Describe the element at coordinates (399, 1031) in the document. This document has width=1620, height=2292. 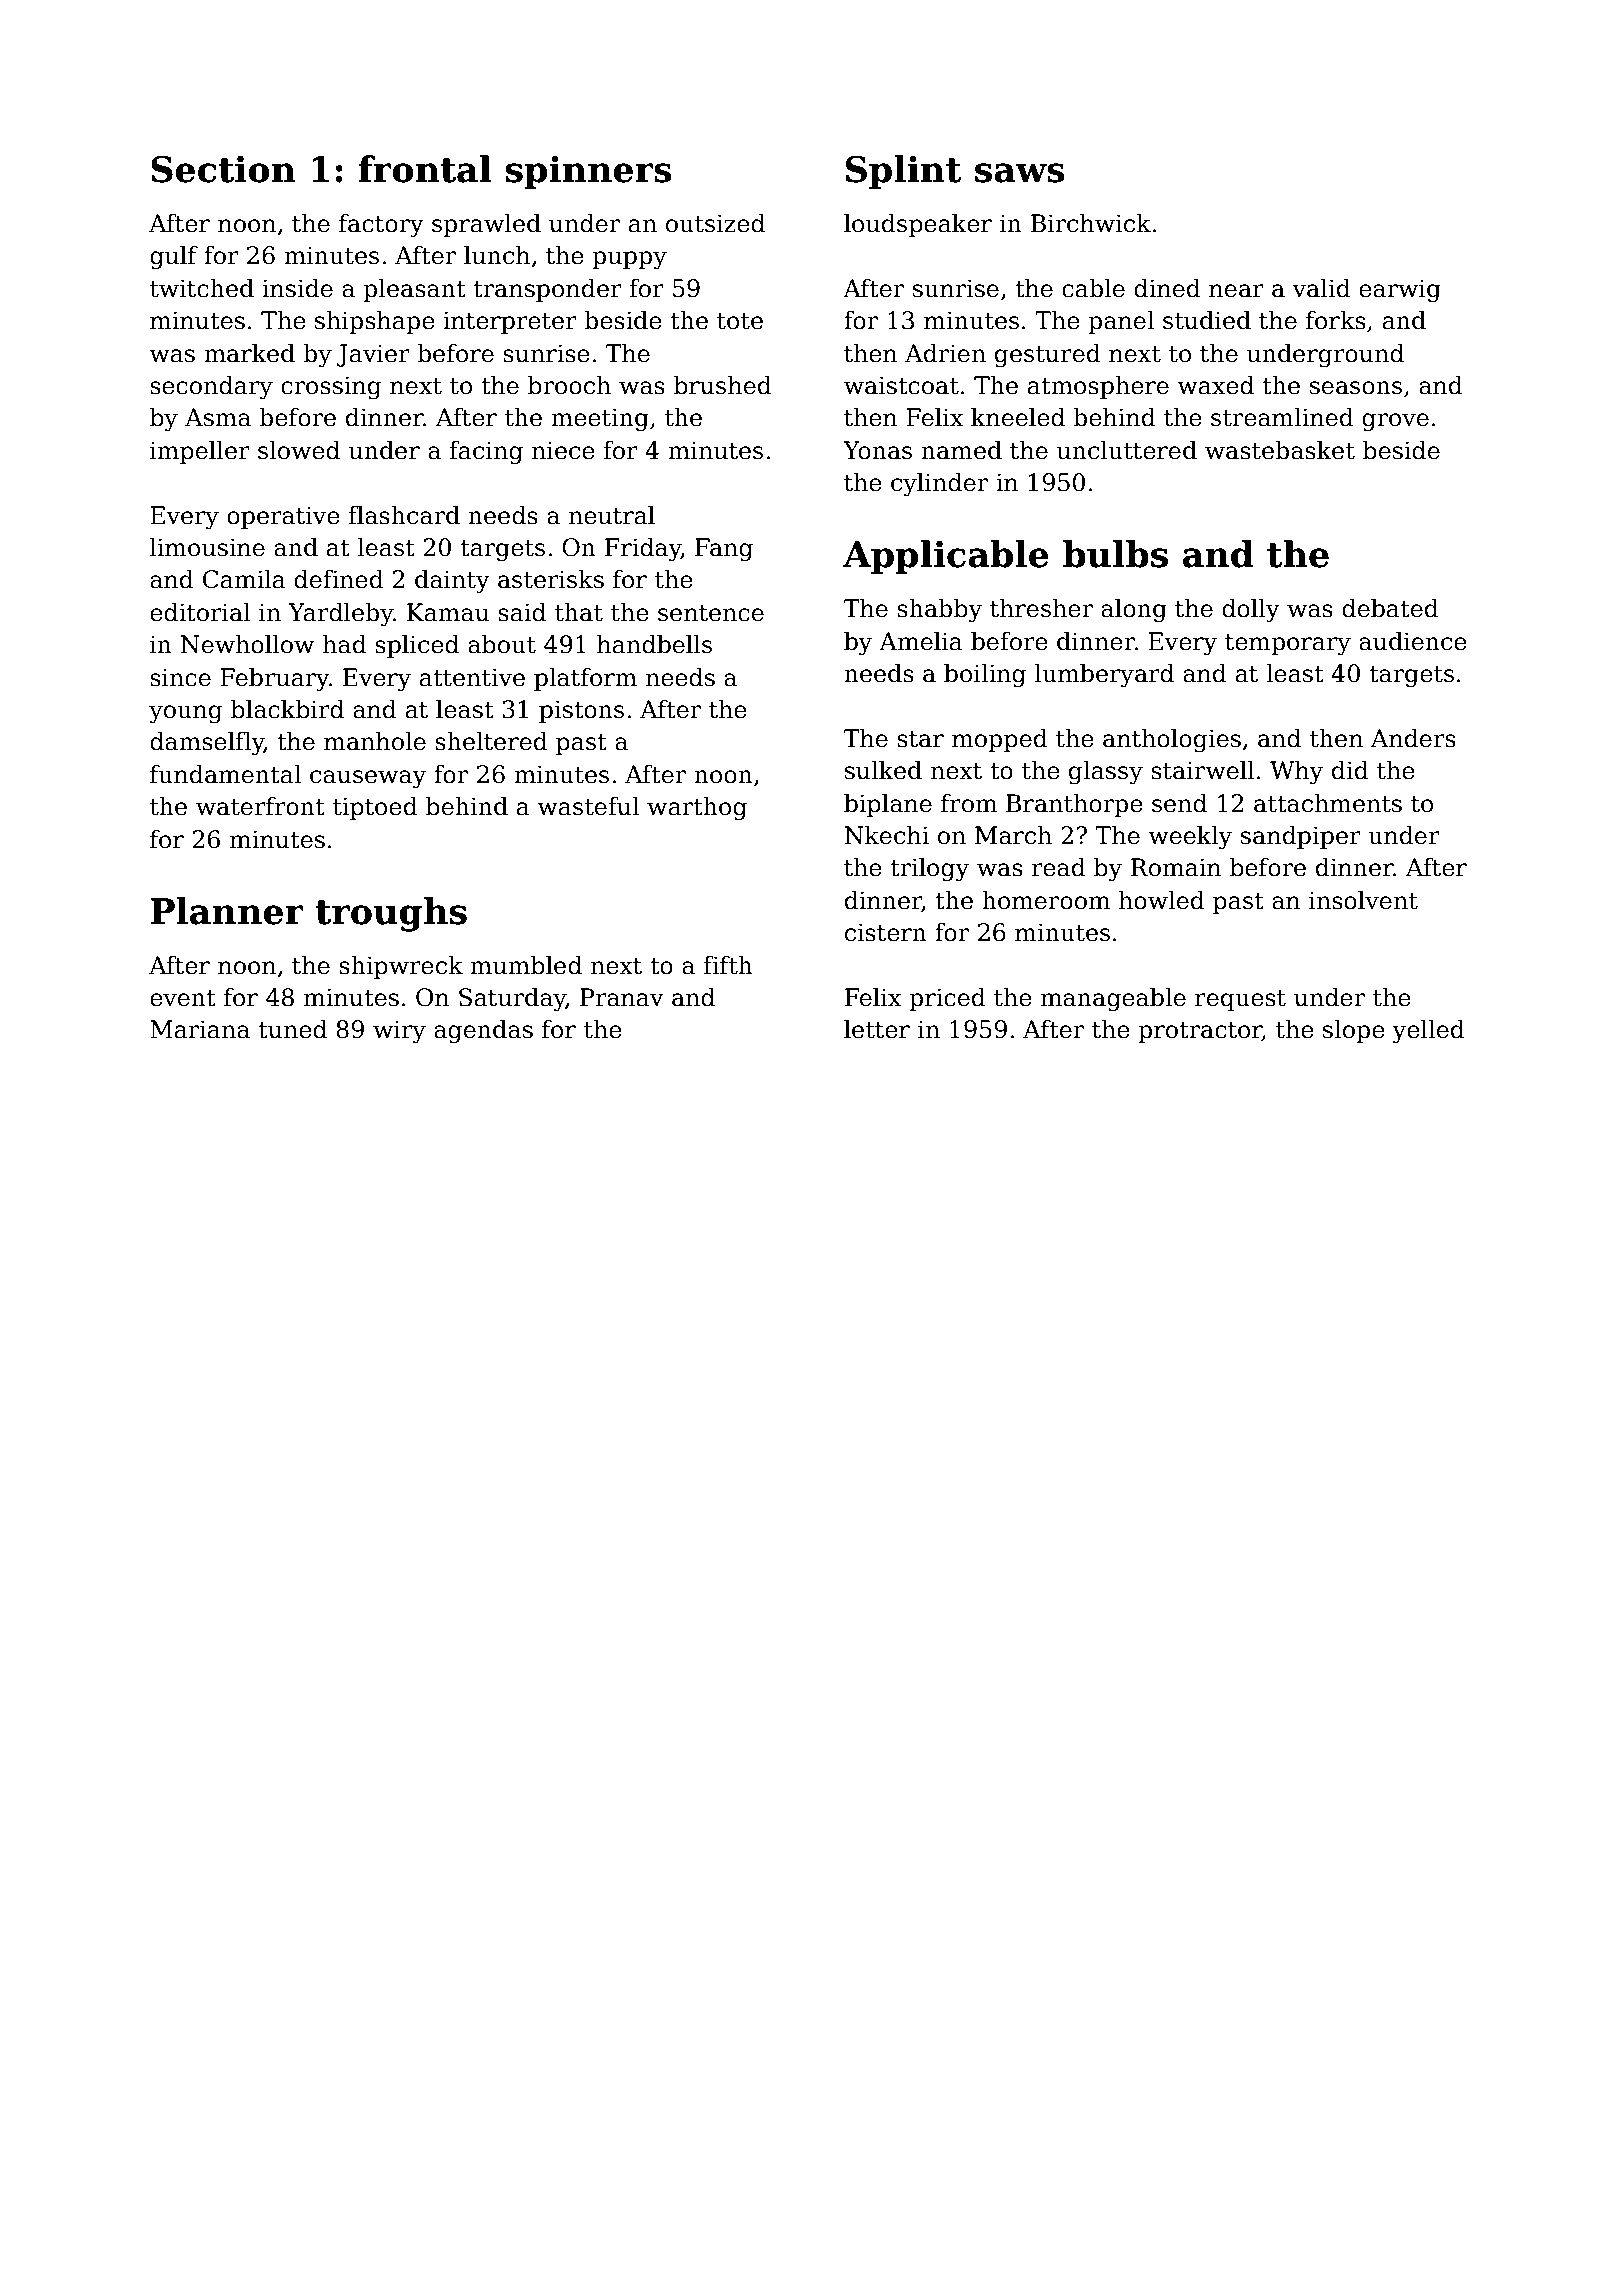
I see `wiry` at that location.
